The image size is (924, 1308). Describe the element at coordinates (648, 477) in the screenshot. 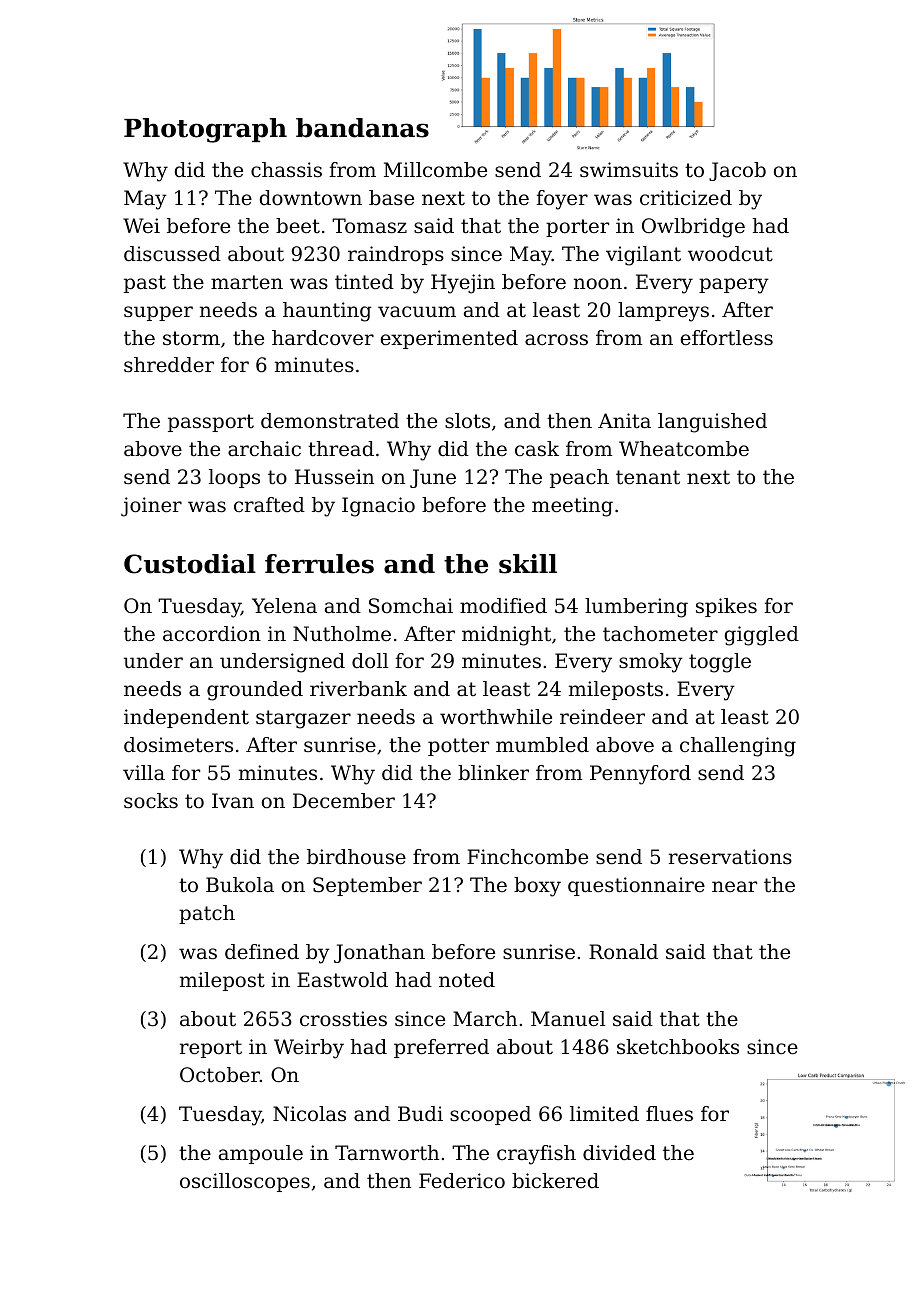

I see `tenant` at that location.
